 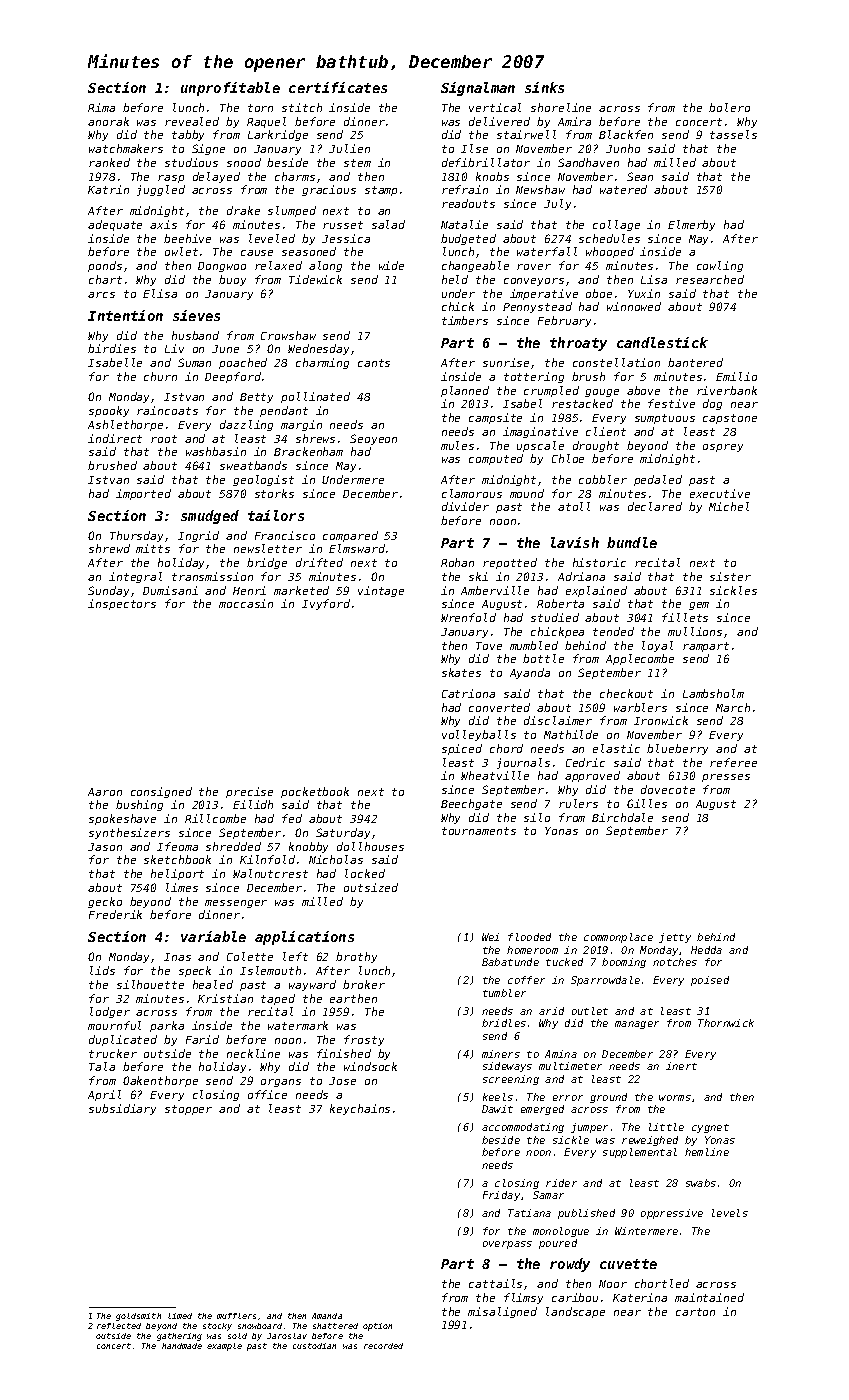 I want to click on Emilio, so click(x=736, y=376).
